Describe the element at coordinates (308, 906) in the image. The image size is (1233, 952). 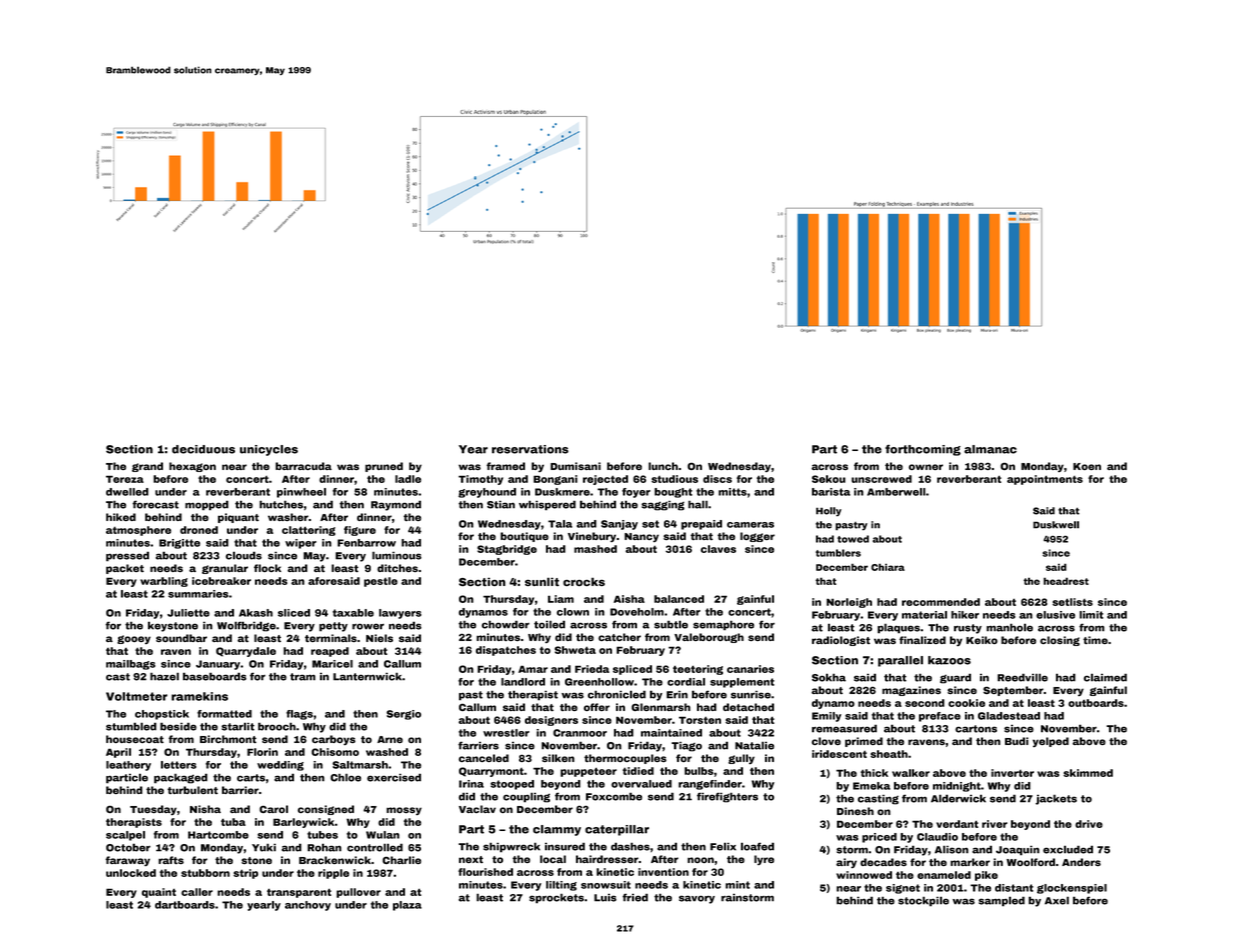
I see `anchovy` at that location.
